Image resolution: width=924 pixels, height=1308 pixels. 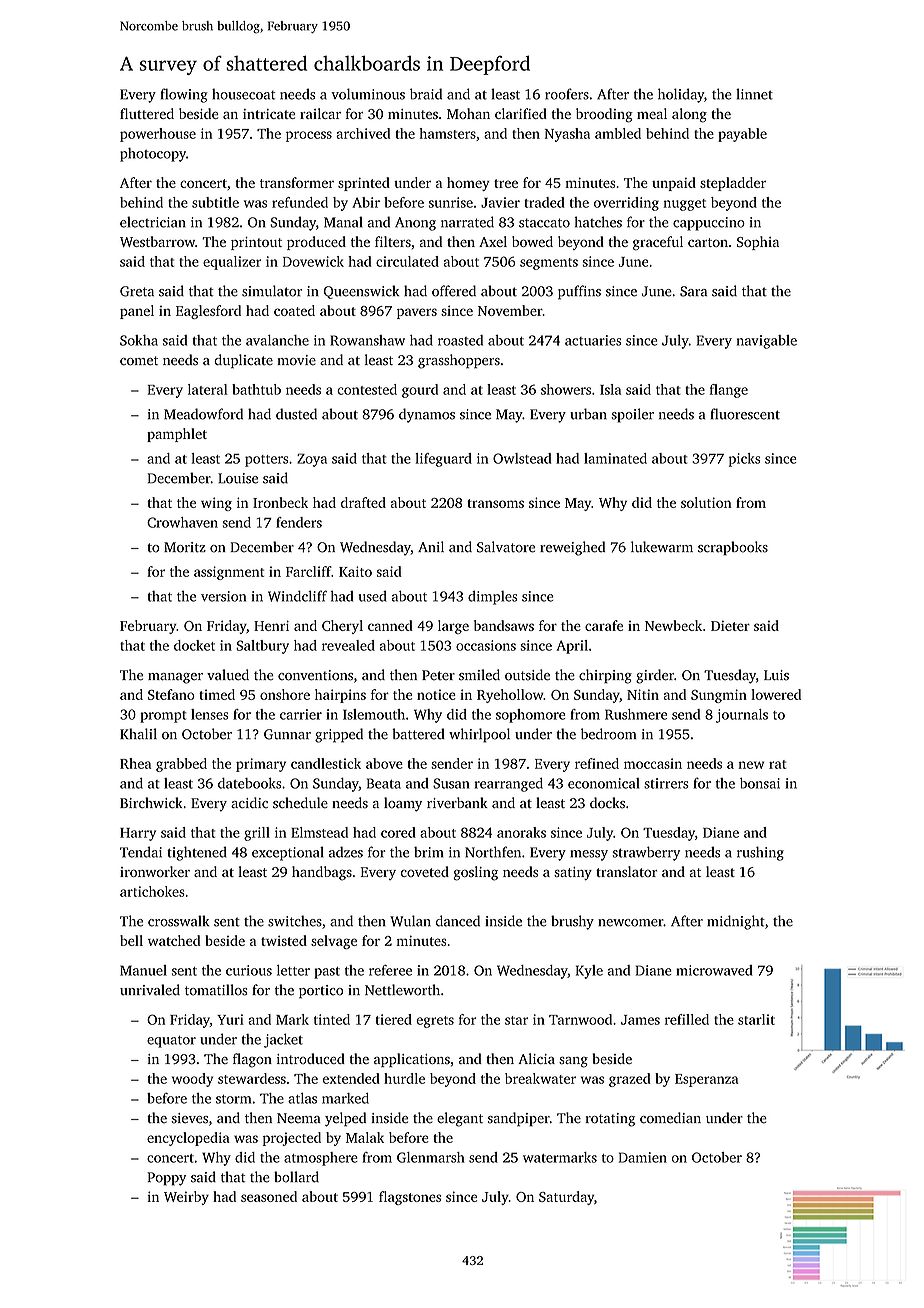 I want to click on laminated, so click(x=615, y=458).
